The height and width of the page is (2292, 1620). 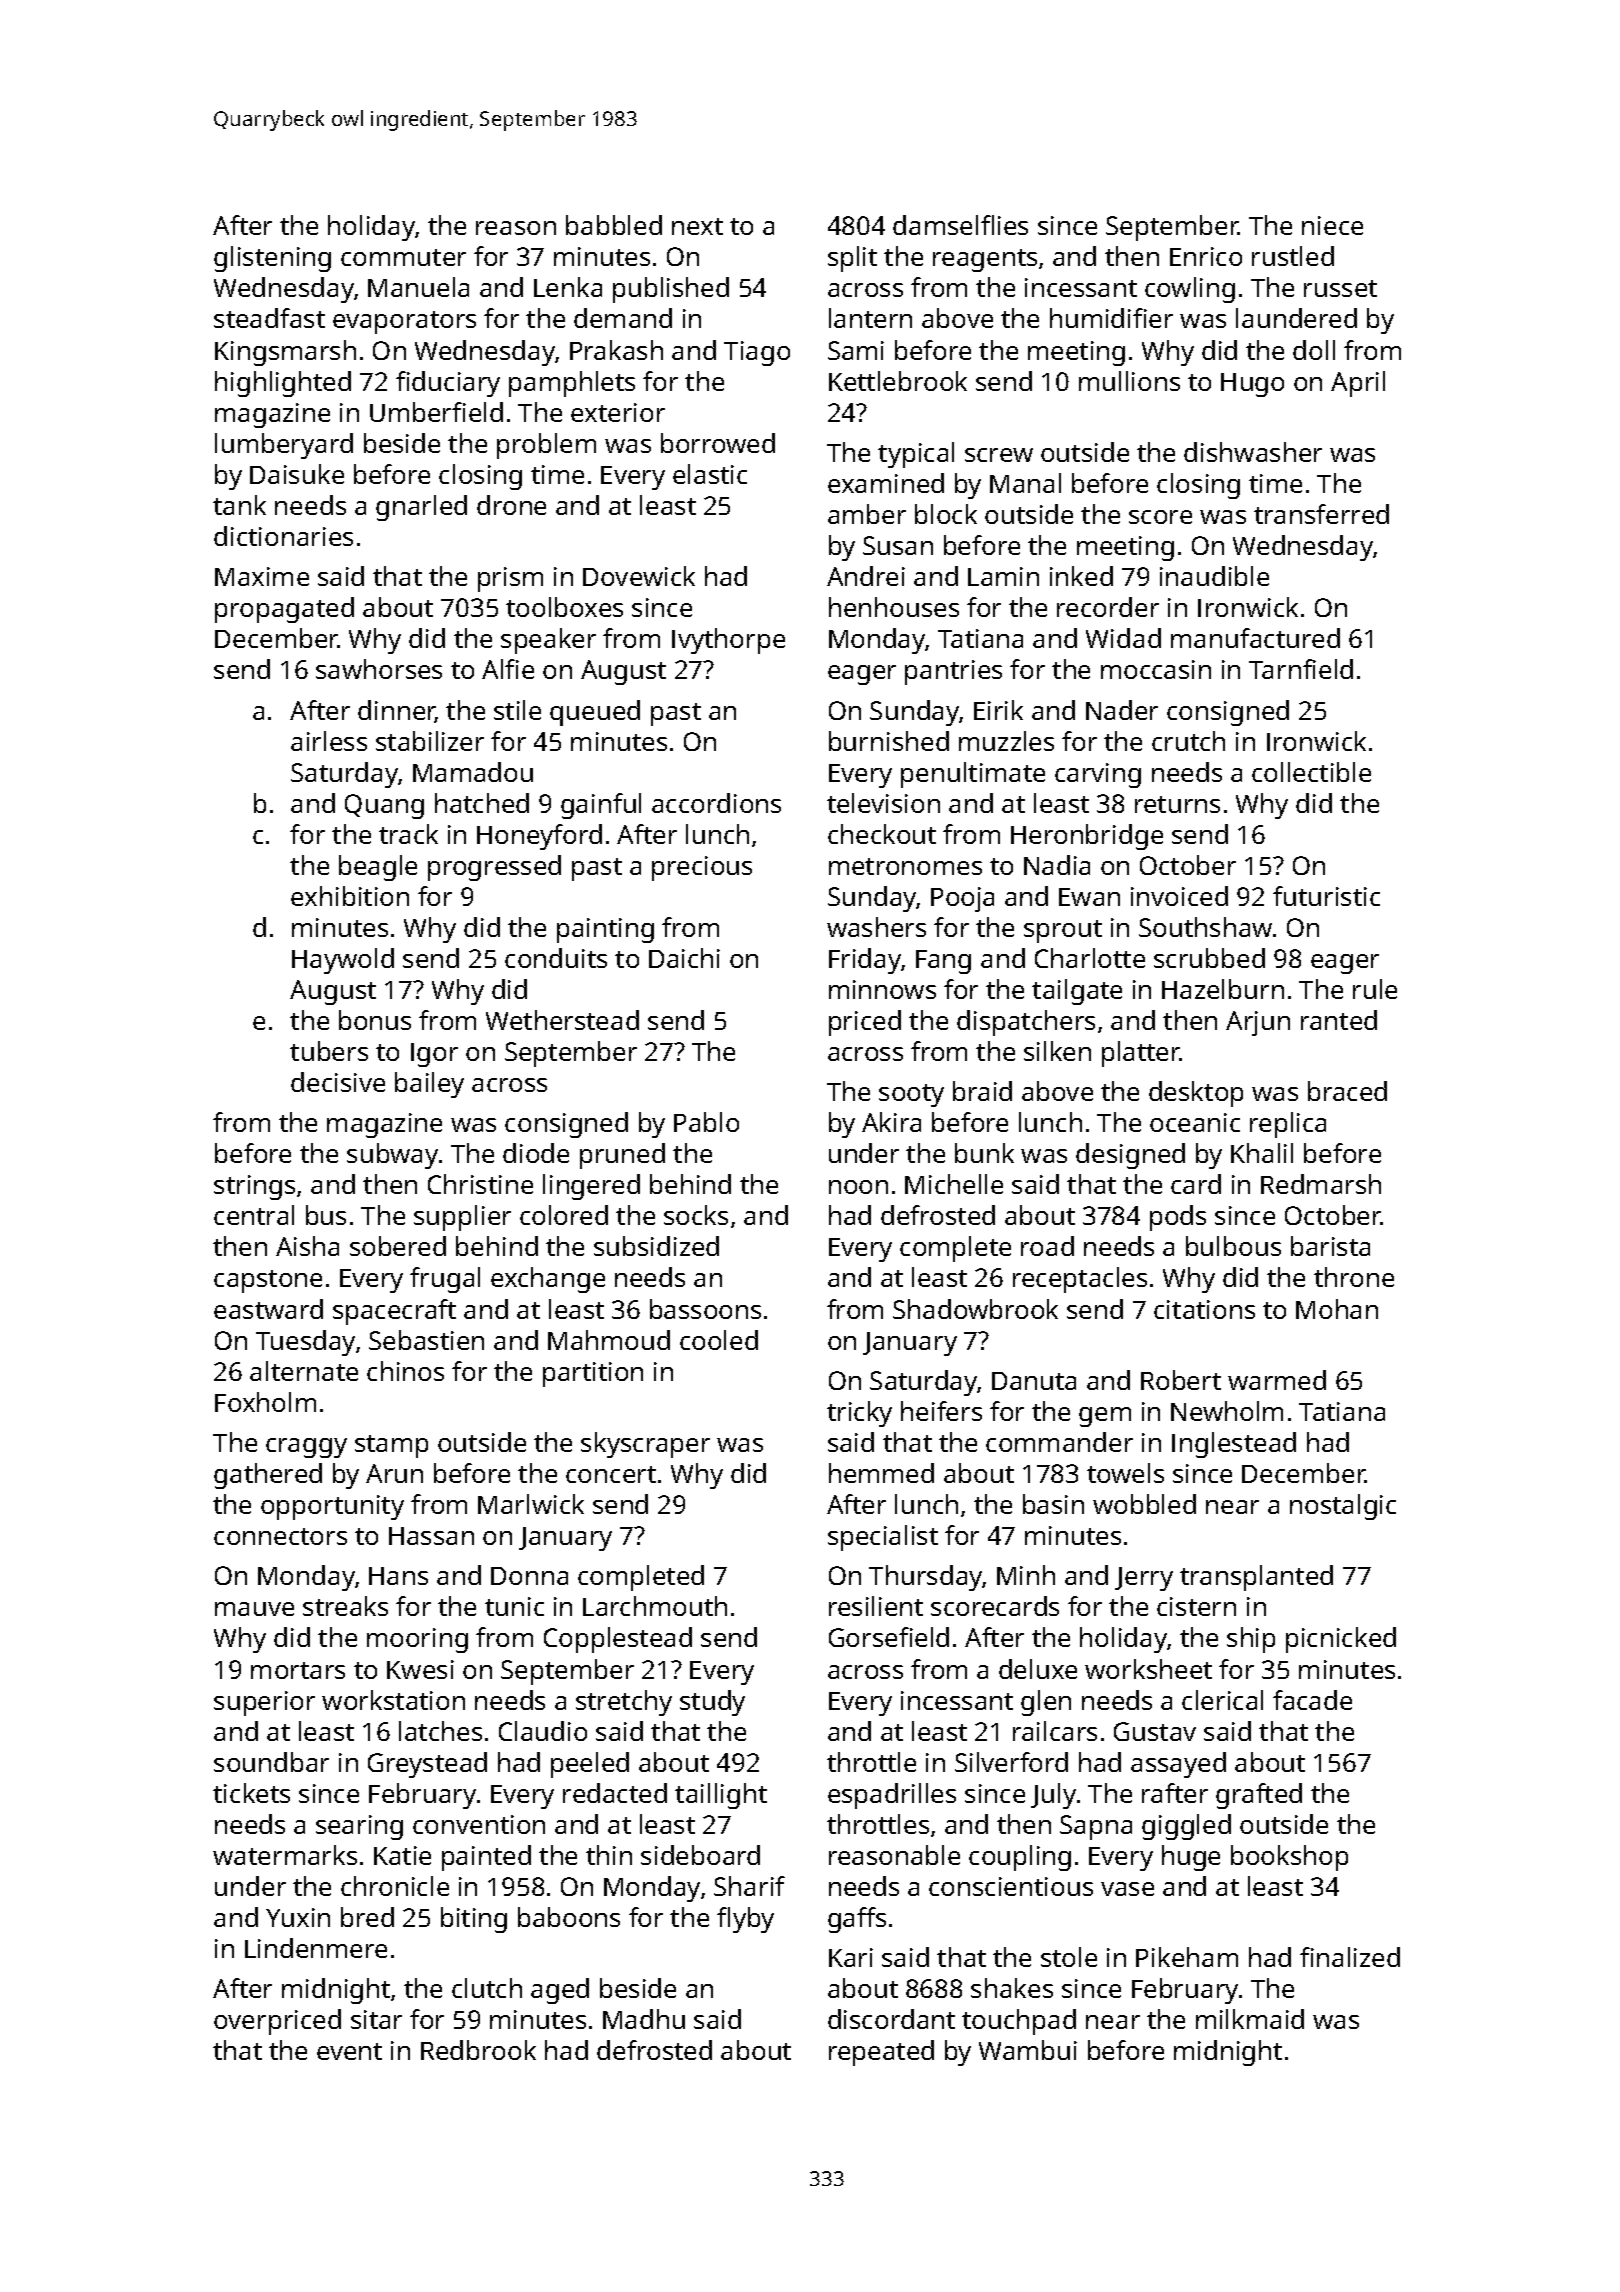 I want to click on crutch, so click(x=1188, y=741).
